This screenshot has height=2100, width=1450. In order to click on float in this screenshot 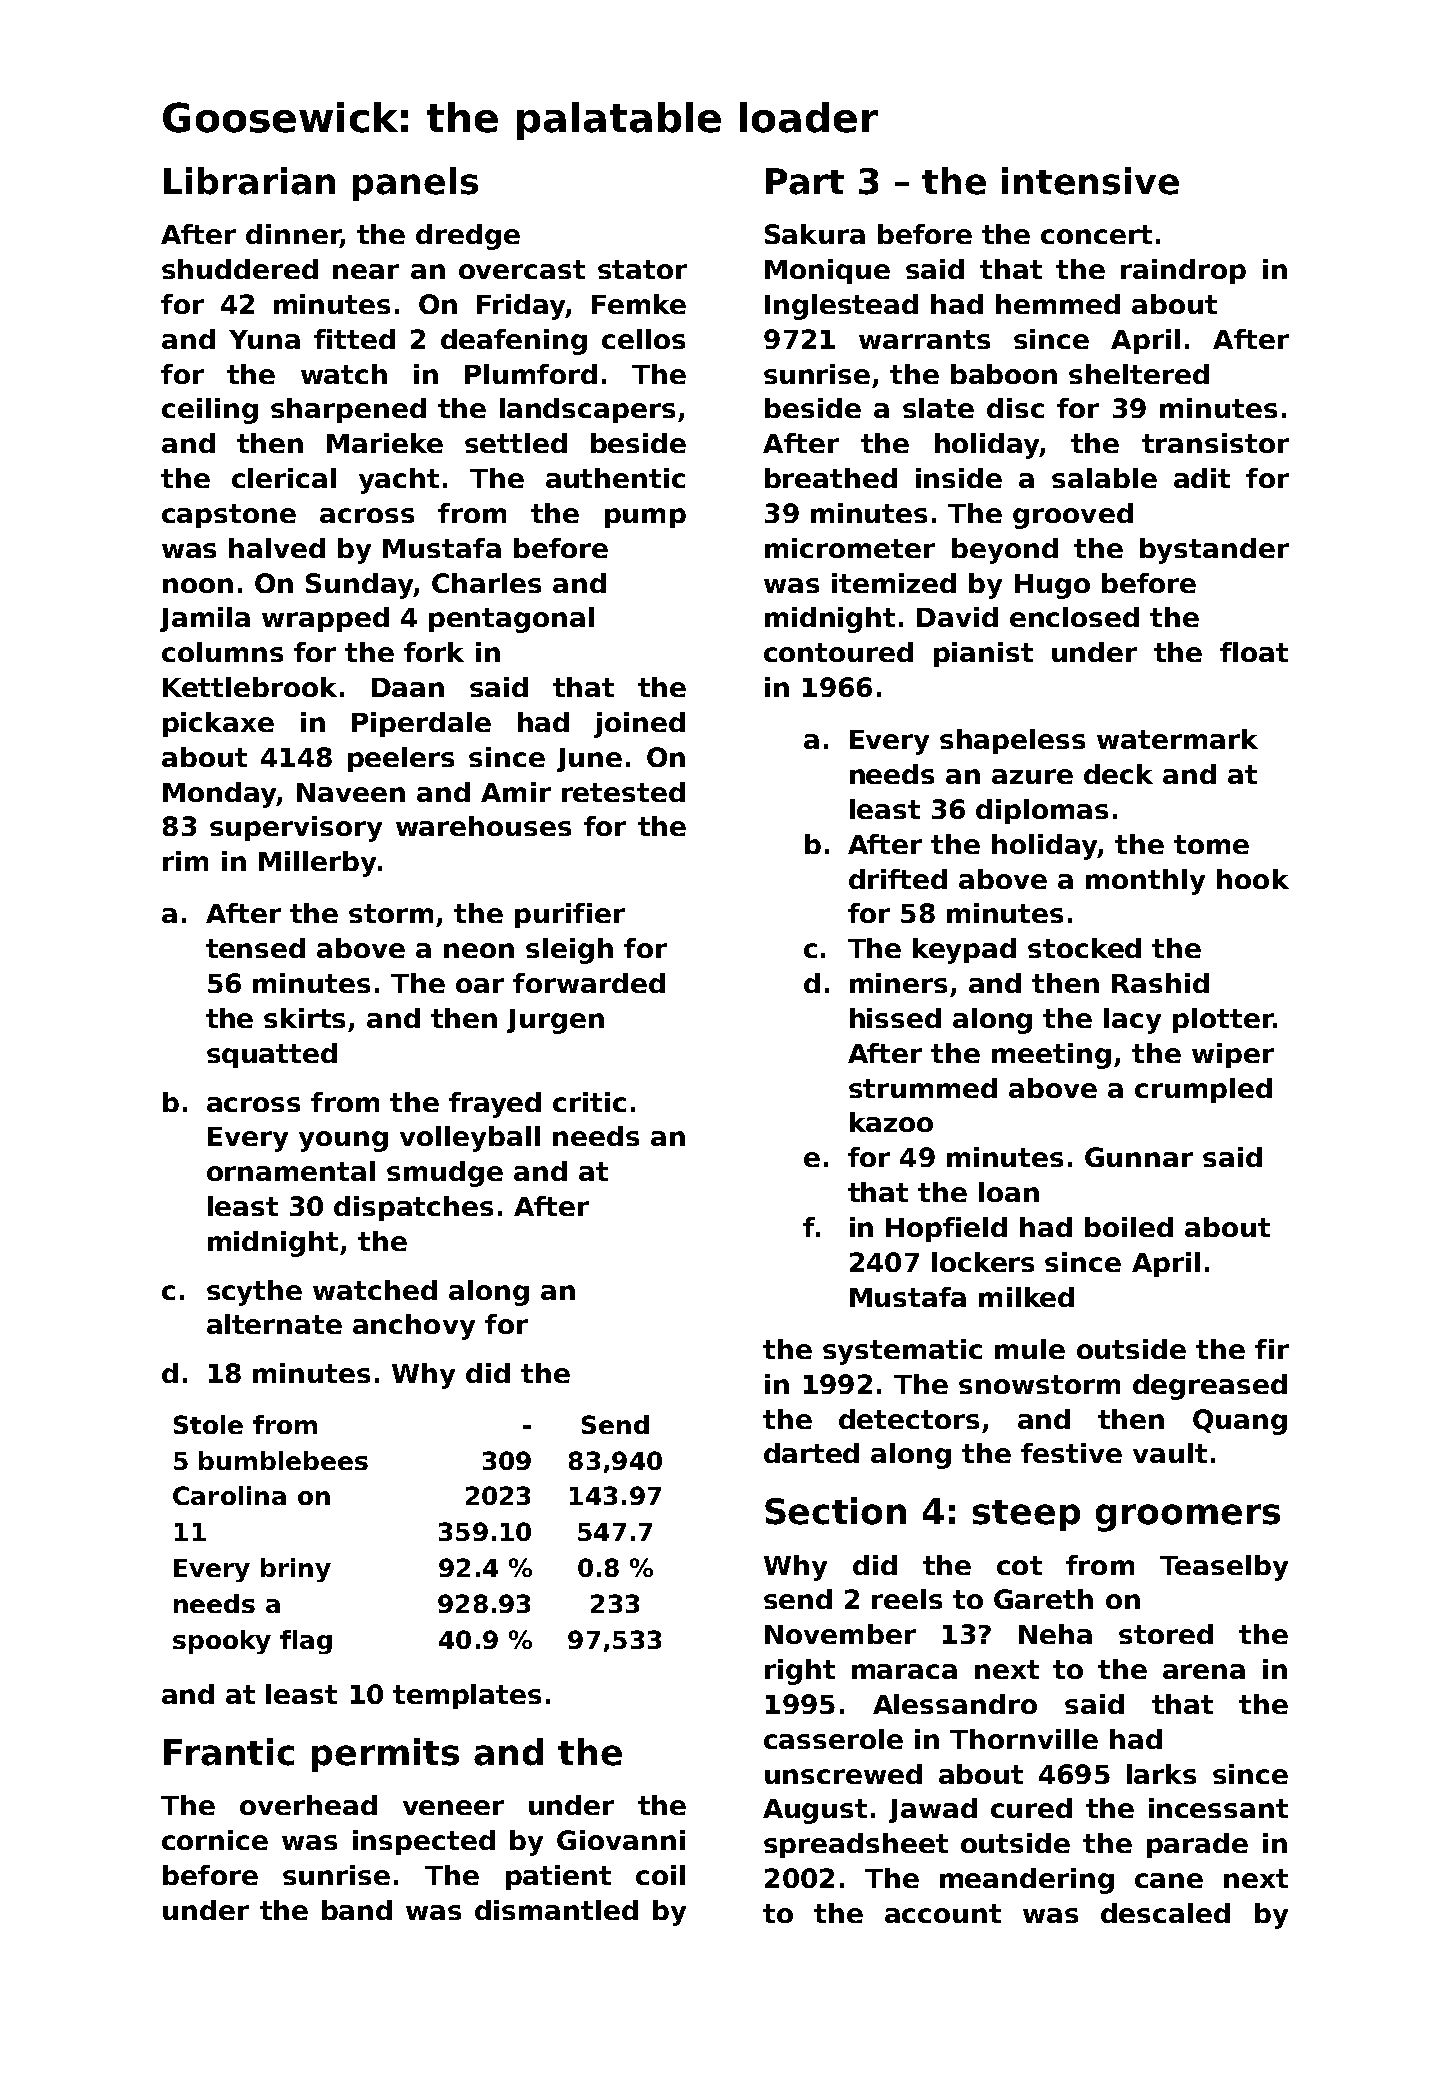, I will do `click(1254, 652)`.
